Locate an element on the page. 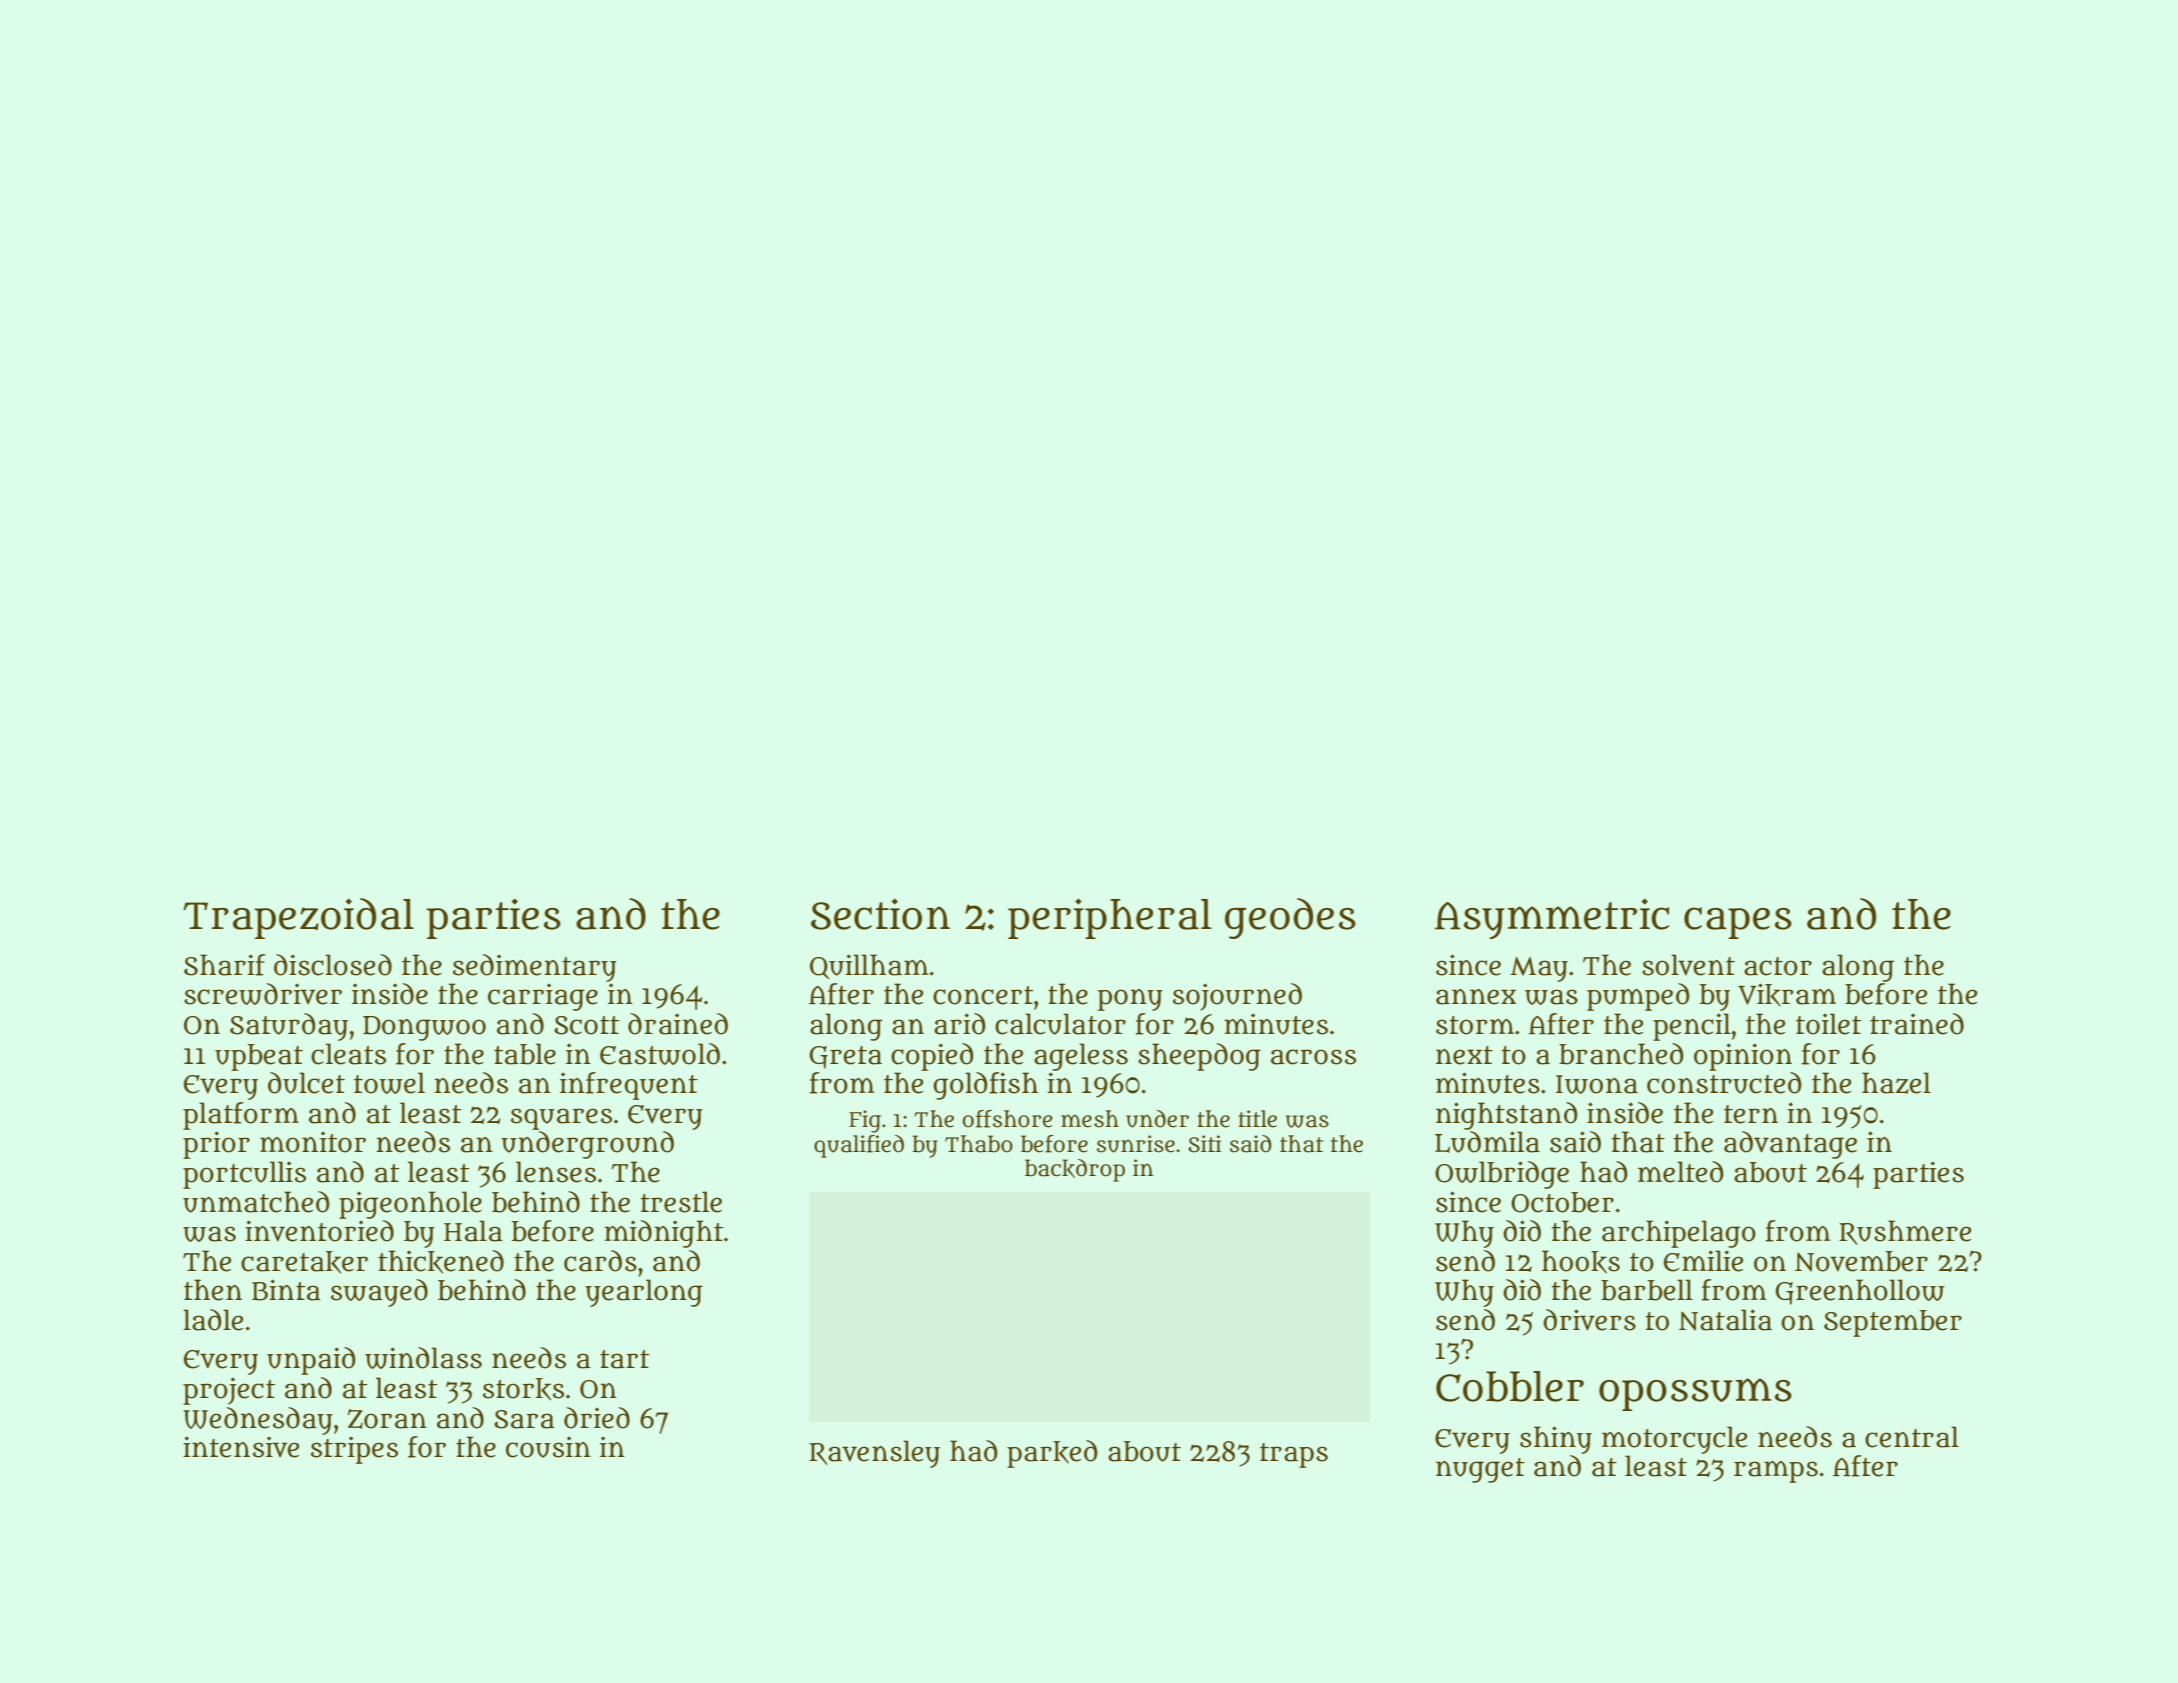 Image resolution: width=2178 pixels, height=1683 pixels. Cobbler is located at coordinates (1510, 1386).
